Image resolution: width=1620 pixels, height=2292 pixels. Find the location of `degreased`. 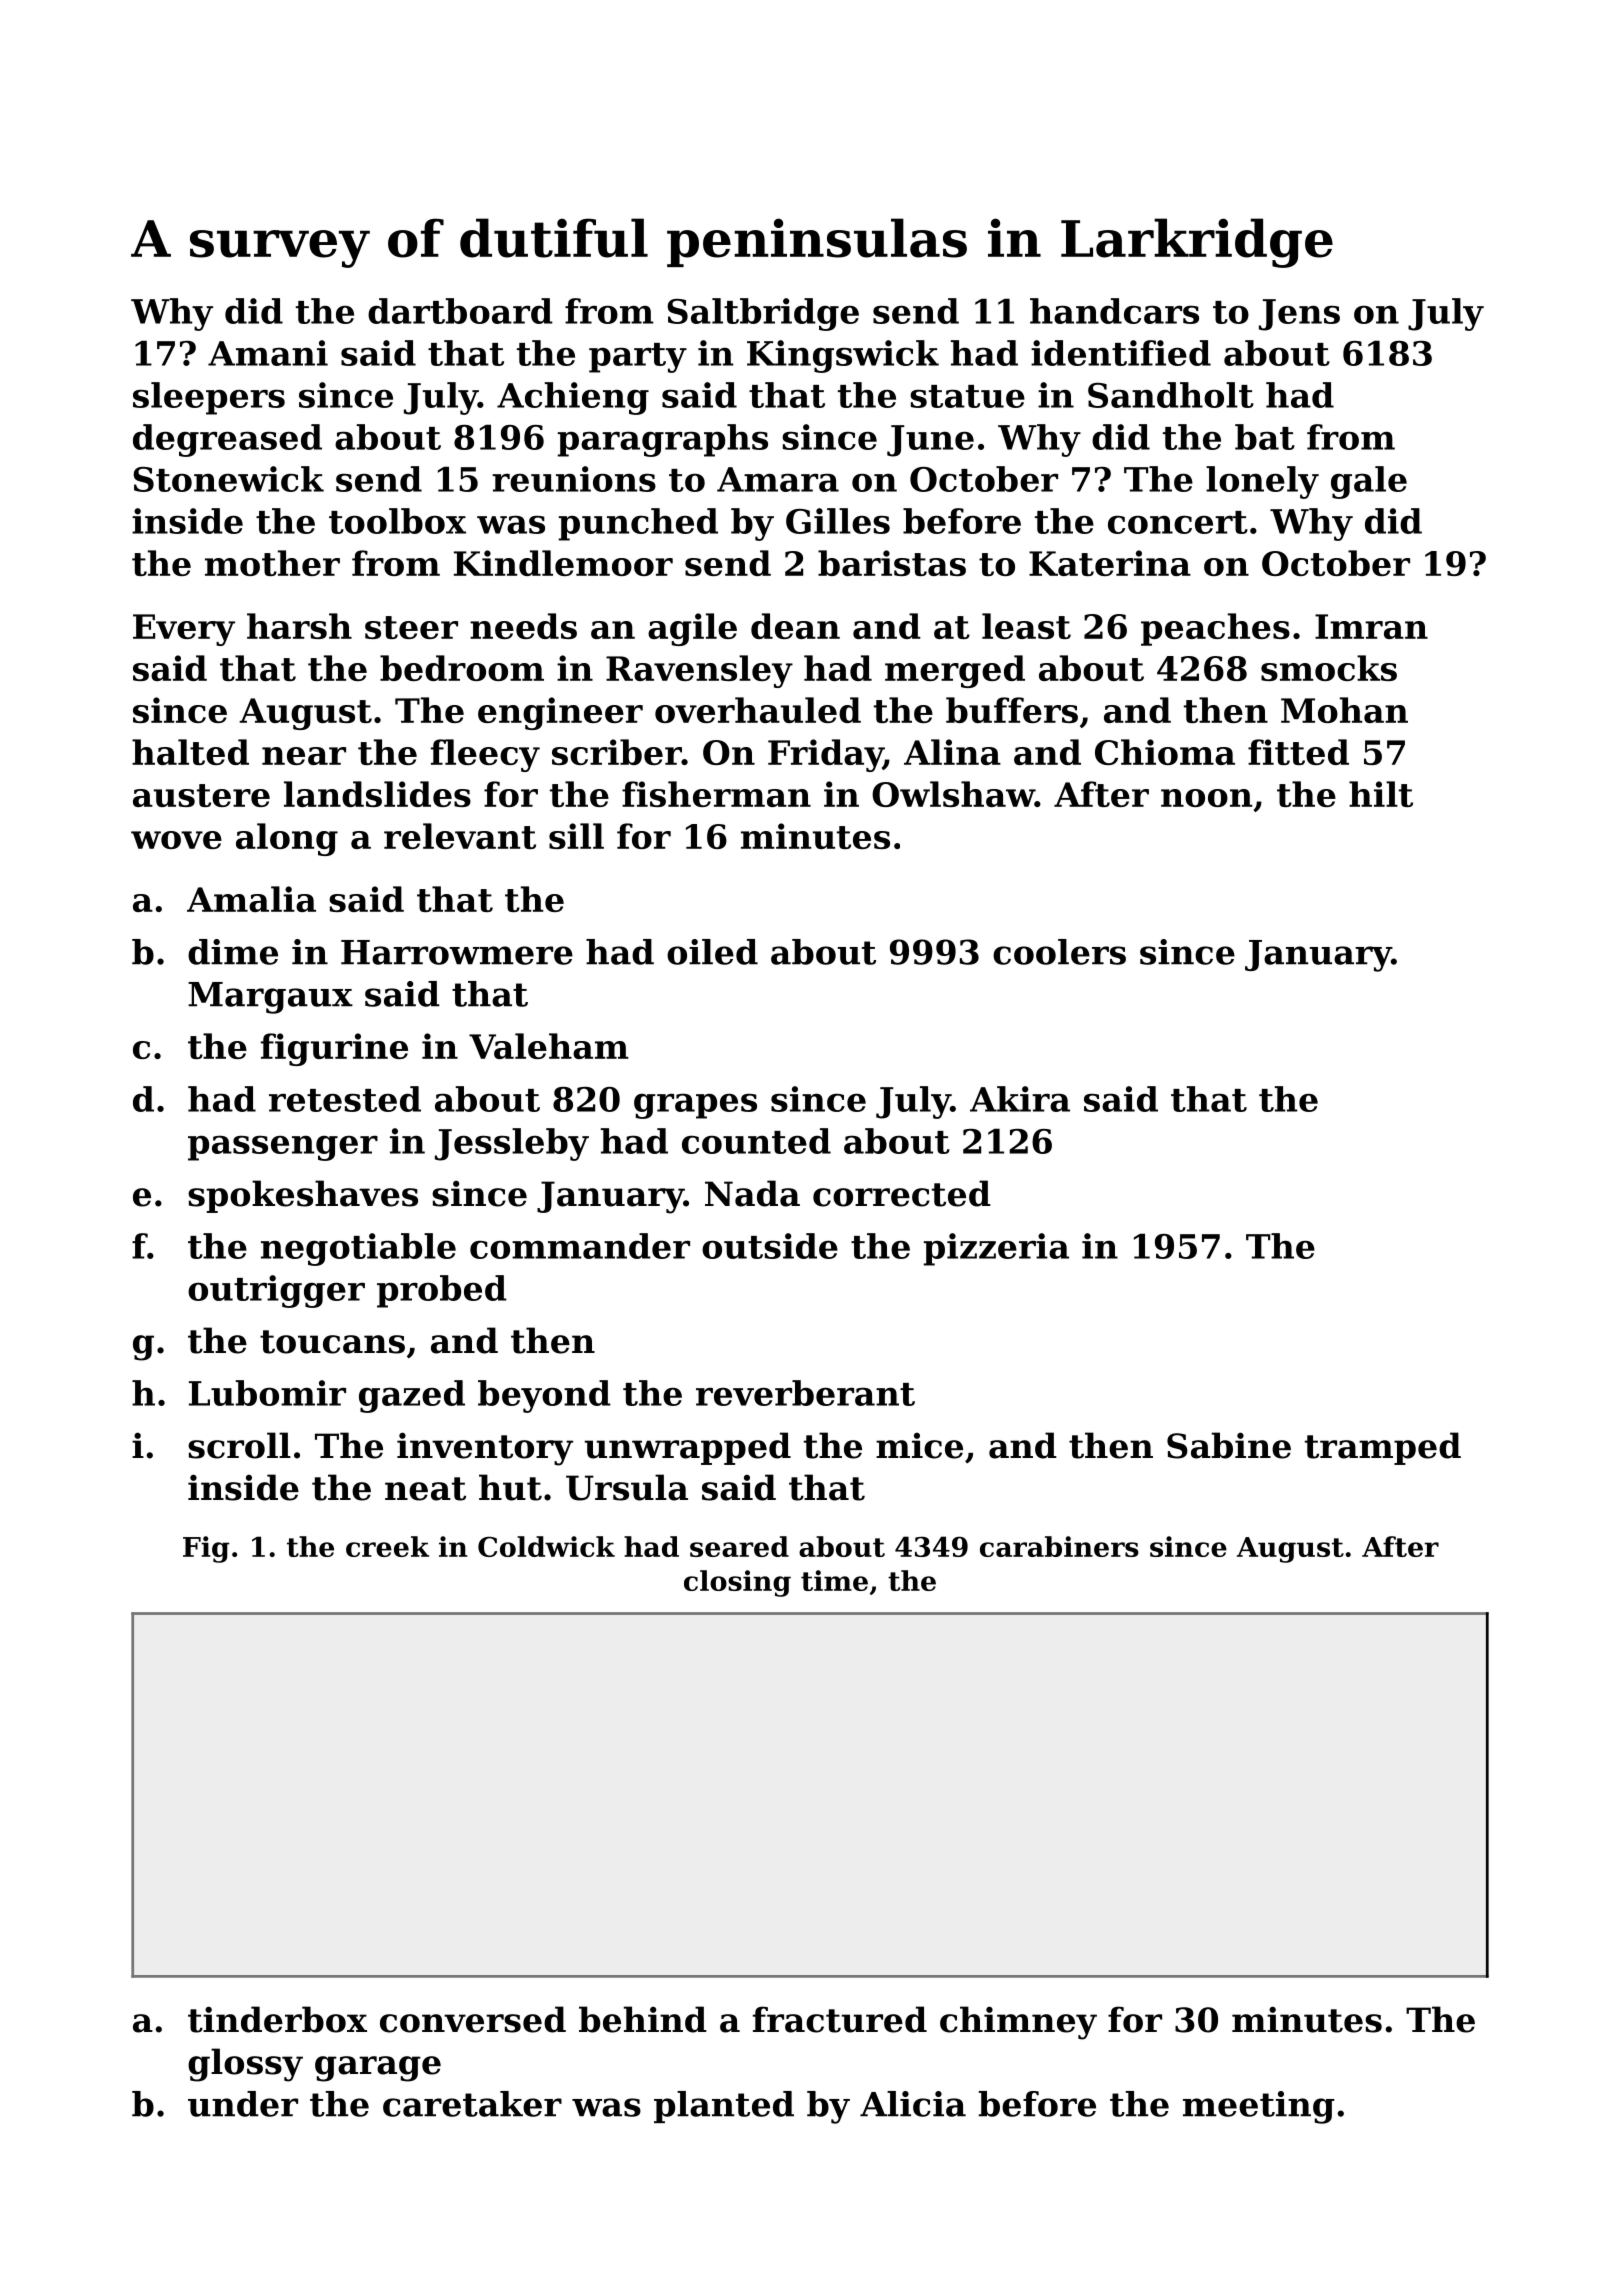

degreased is located at coordinates (227, 440).
